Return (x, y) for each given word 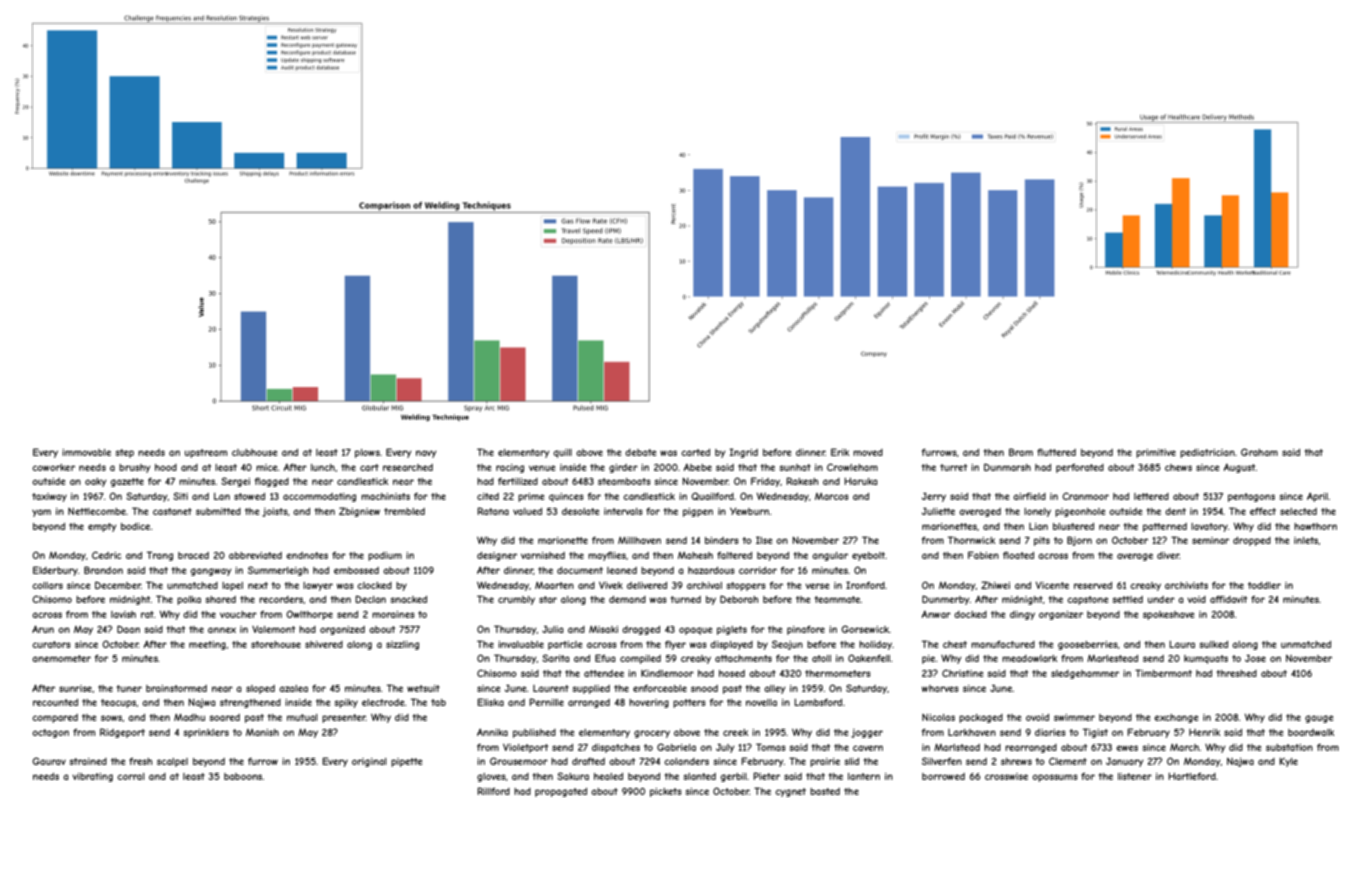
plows (367, 453)
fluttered (1056, 452)
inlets (1306, 541)
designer (497, 556)
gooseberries (1088, 645)
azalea (293, 688)
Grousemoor (519, 761)
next (258, 585)
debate (640, 452)
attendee (604, 673)
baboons (243, 776)
